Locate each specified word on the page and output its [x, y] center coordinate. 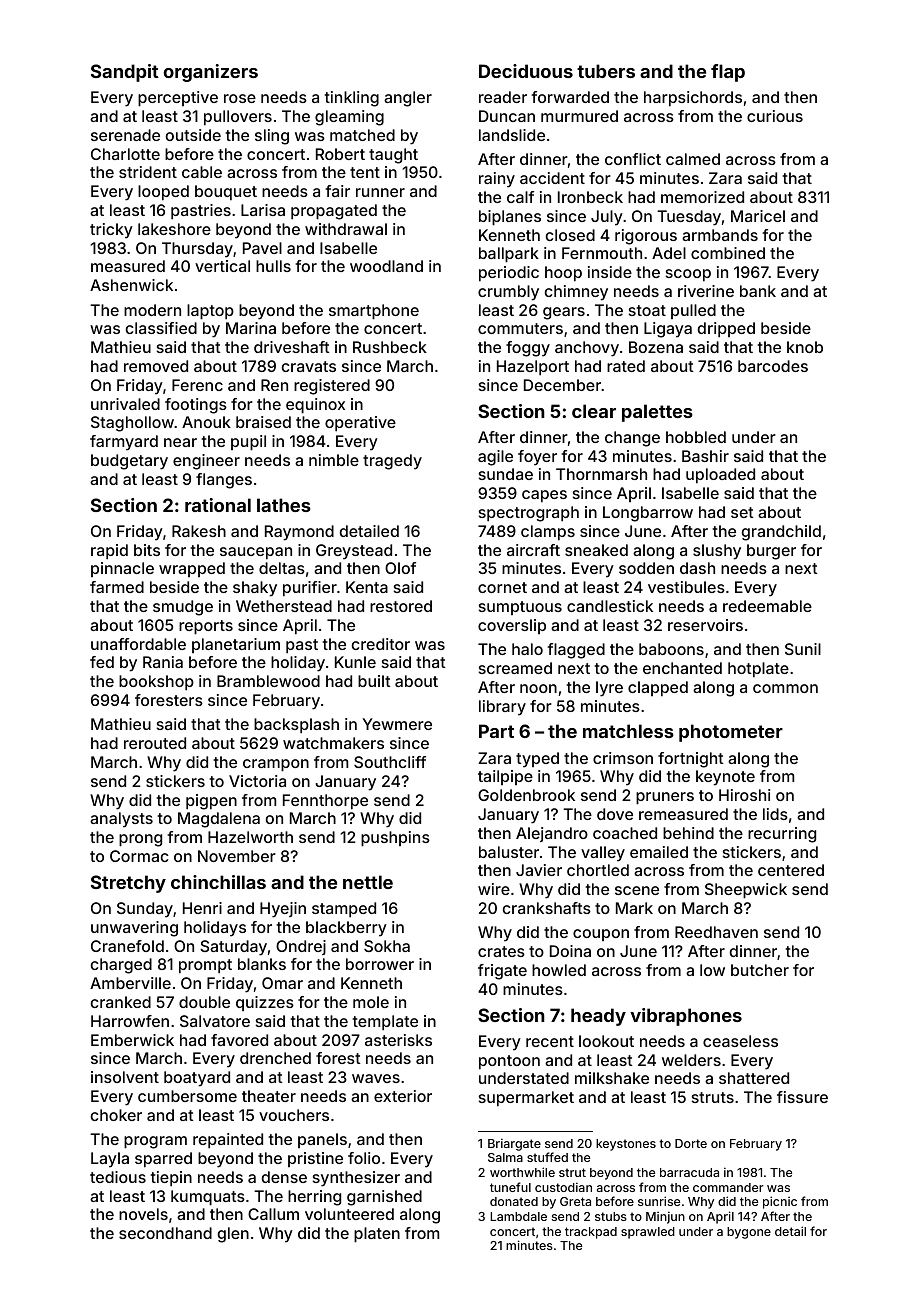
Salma [505, 1157]
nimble [334, 460]
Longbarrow [648, 514]
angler [408, 99]
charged [121, 966]
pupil [248, 443]
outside [193, 135]
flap [728, 73]
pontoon [509, 1062]
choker [116, 1115]
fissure [802, 1097]
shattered [754, 1078]
